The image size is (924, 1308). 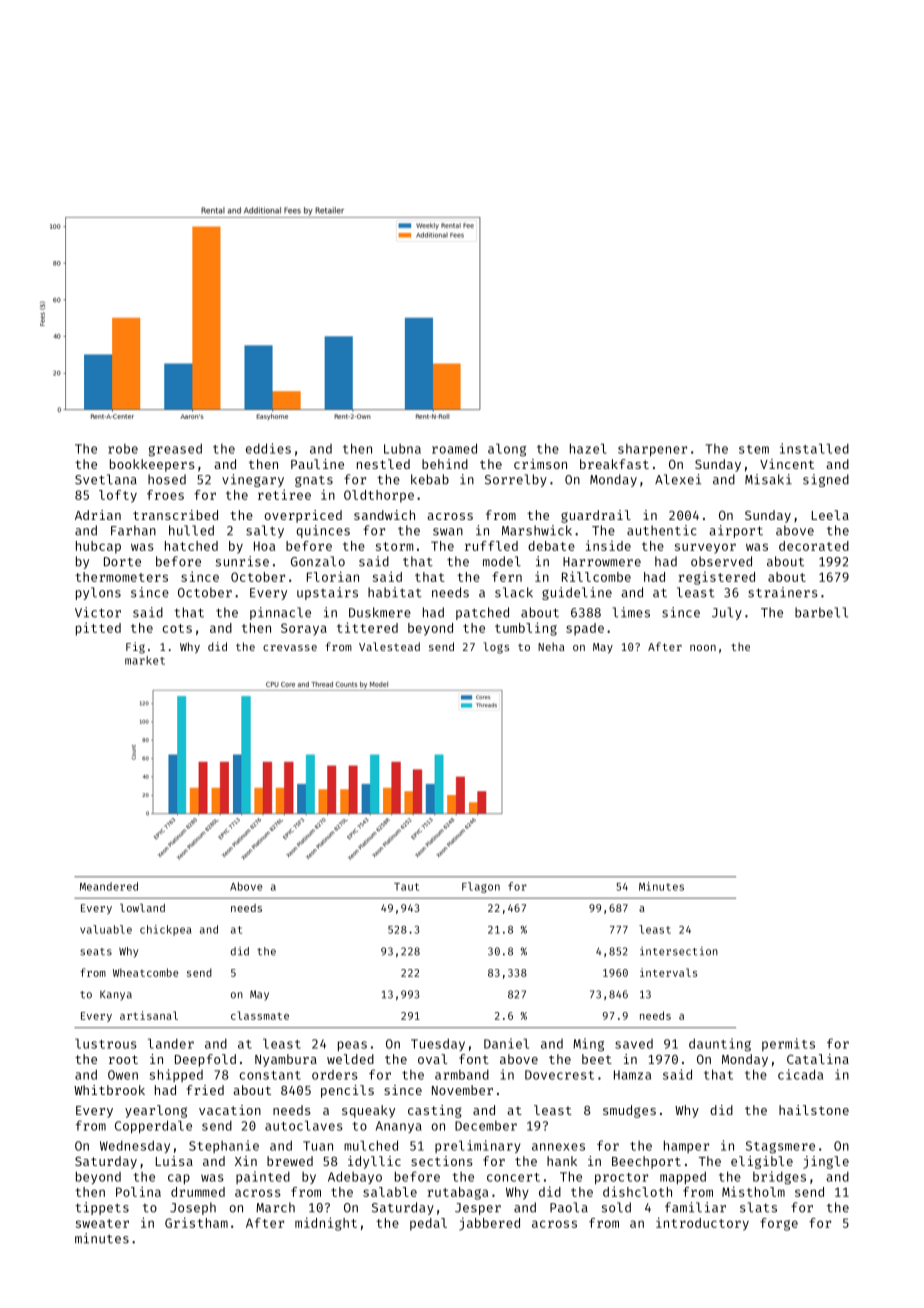 What do you see at coordinates (679, 951) in the screenshot?
I see `intersection` at bounding box center [679, 951].
